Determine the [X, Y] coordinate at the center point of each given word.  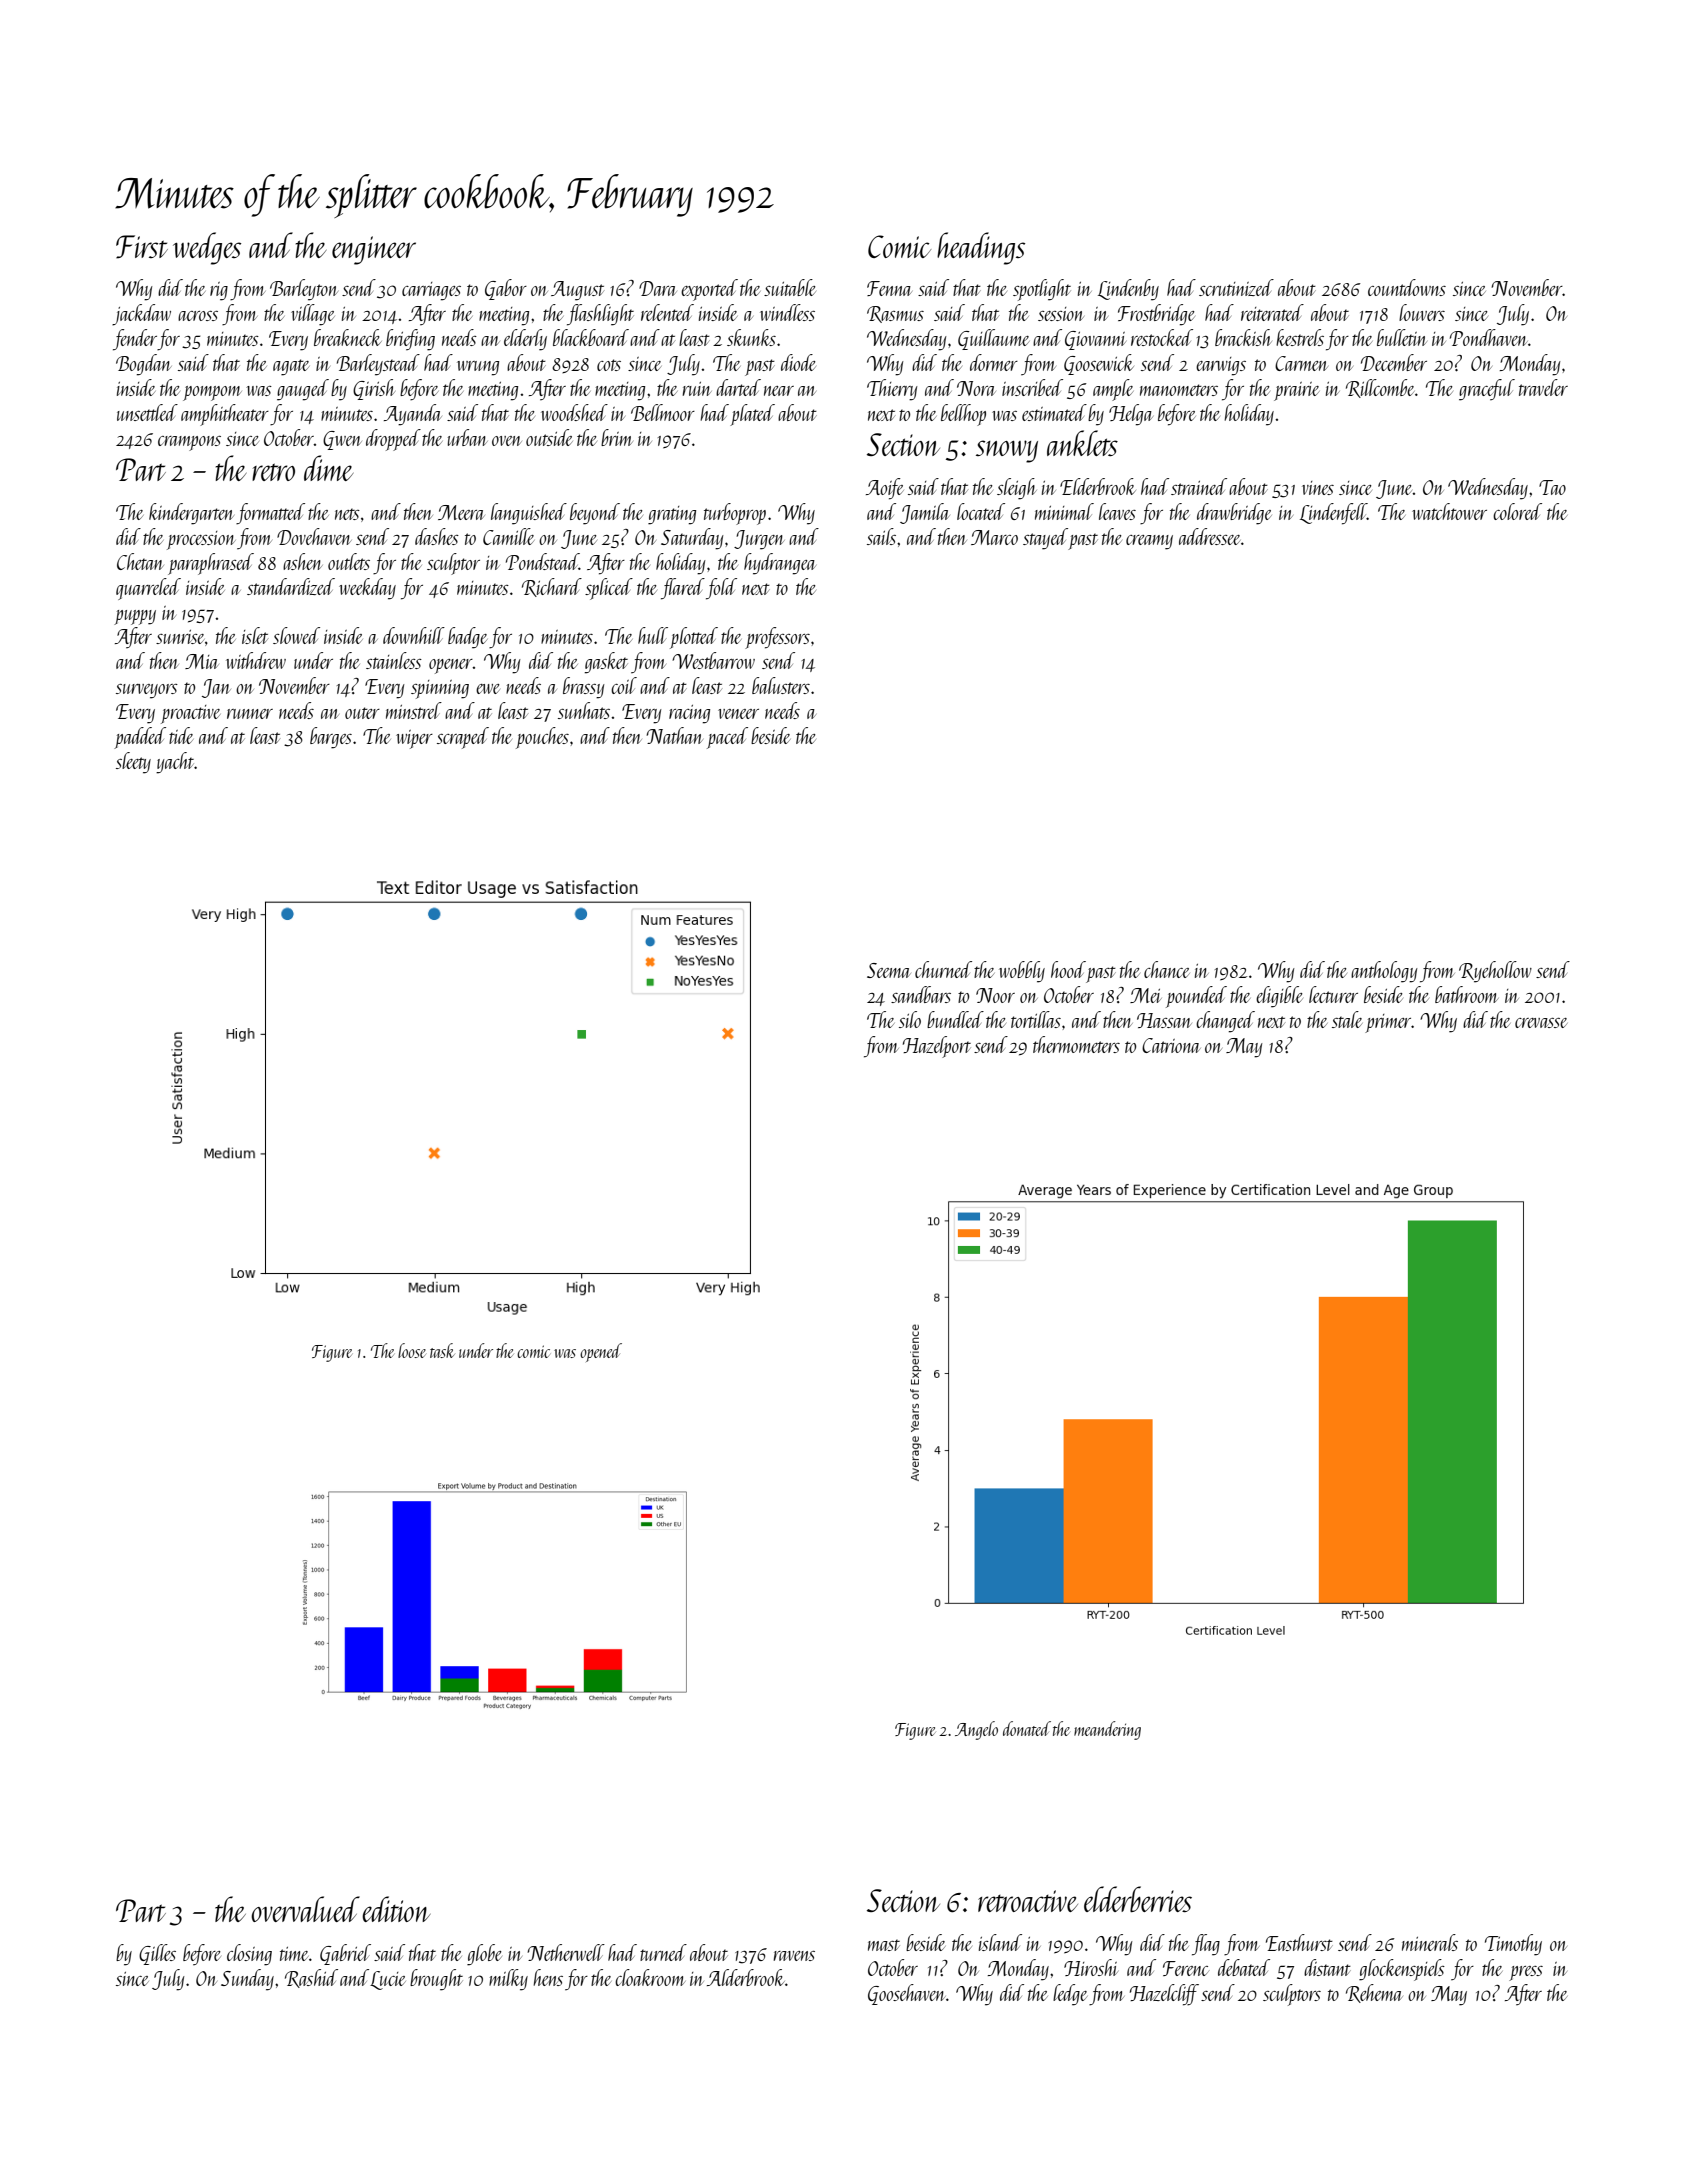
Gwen [342, 440]
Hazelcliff [1164, 1995]
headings [981, 248]
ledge [1070, 1995]
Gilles [157, 1954]
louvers [1422, 312]
